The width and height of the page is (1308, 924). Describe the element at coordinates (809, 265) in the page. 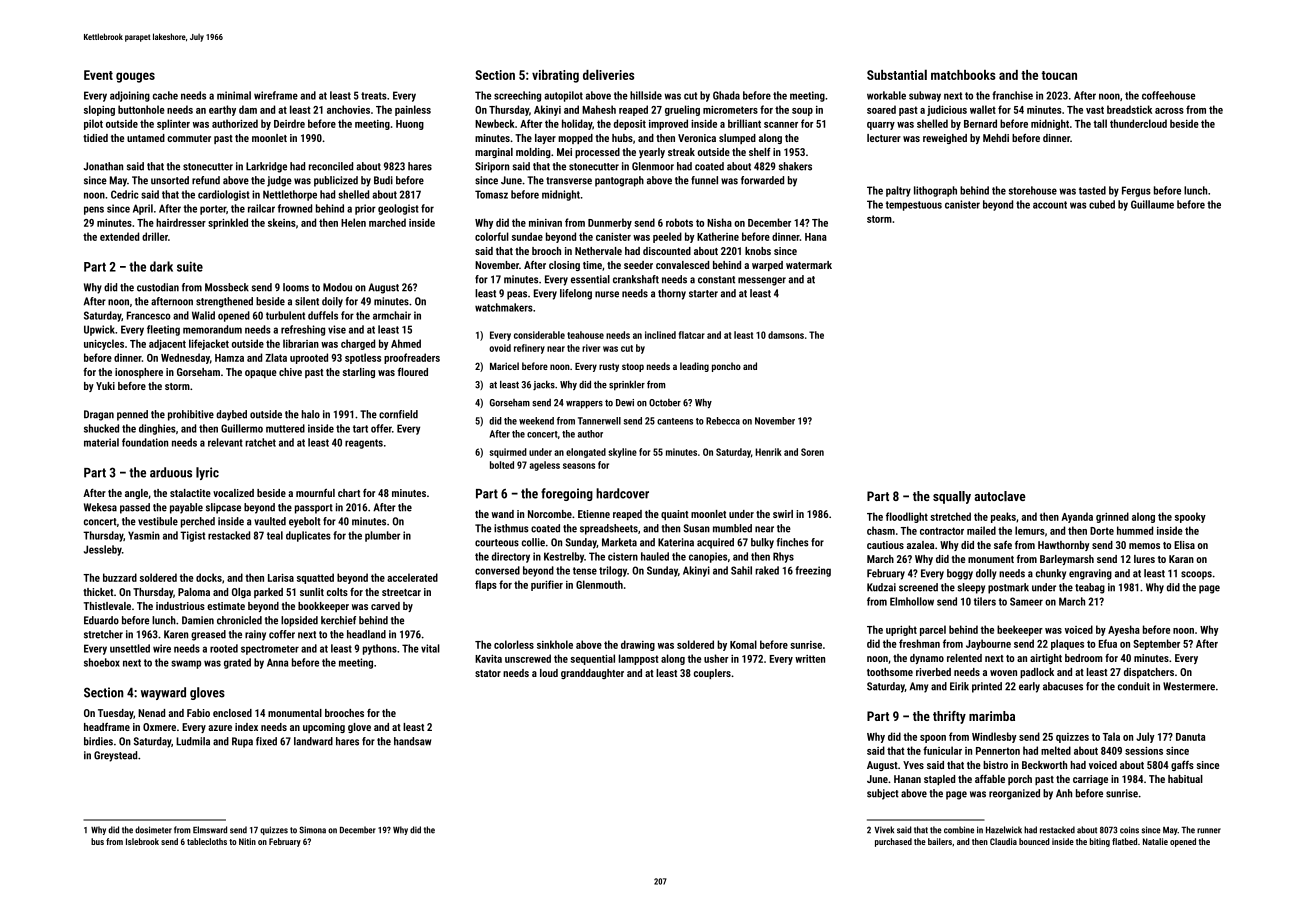

I see `watermark` at that location.
